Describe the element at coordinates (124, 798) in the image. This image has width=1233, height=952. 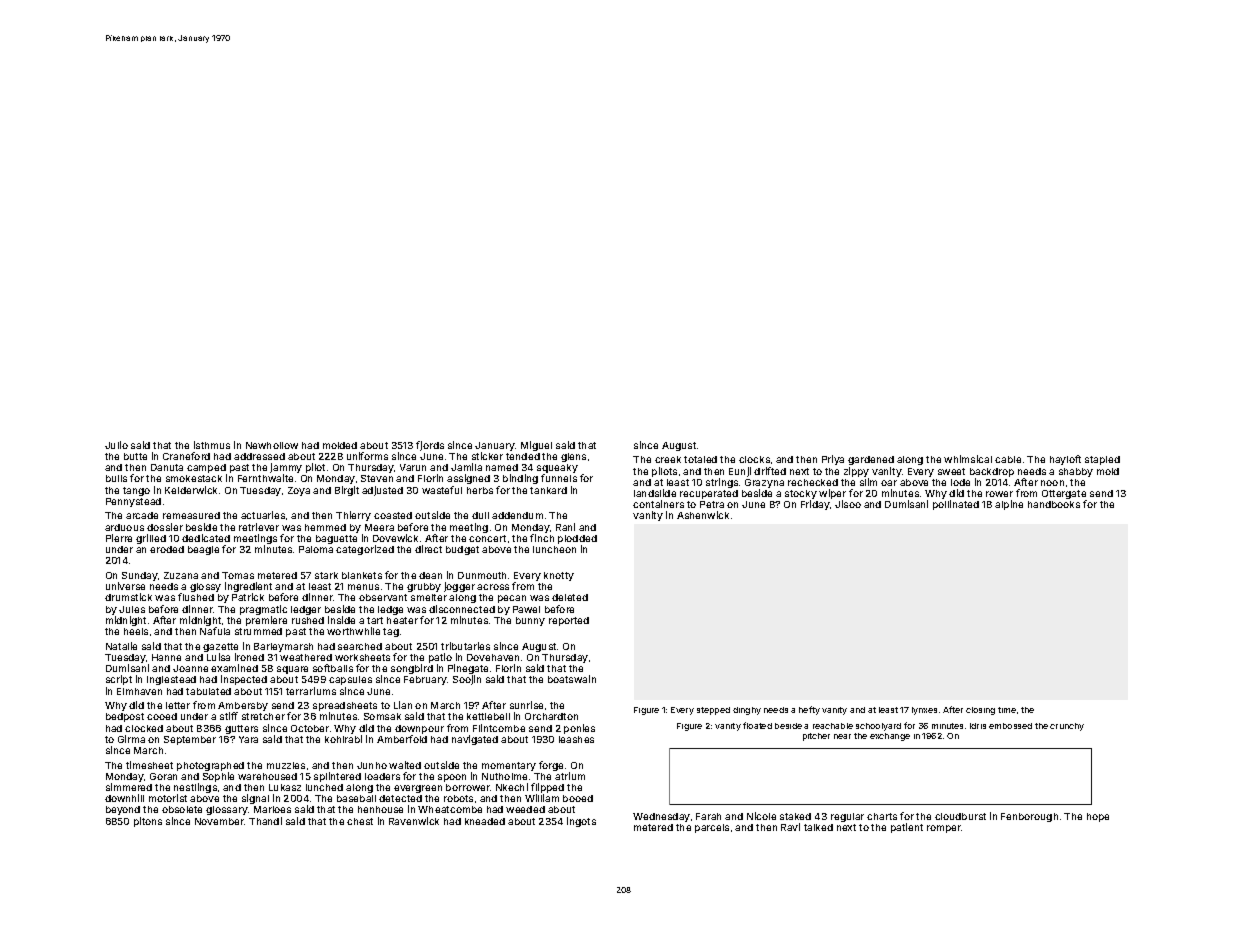
I see `downhill` at that location.
